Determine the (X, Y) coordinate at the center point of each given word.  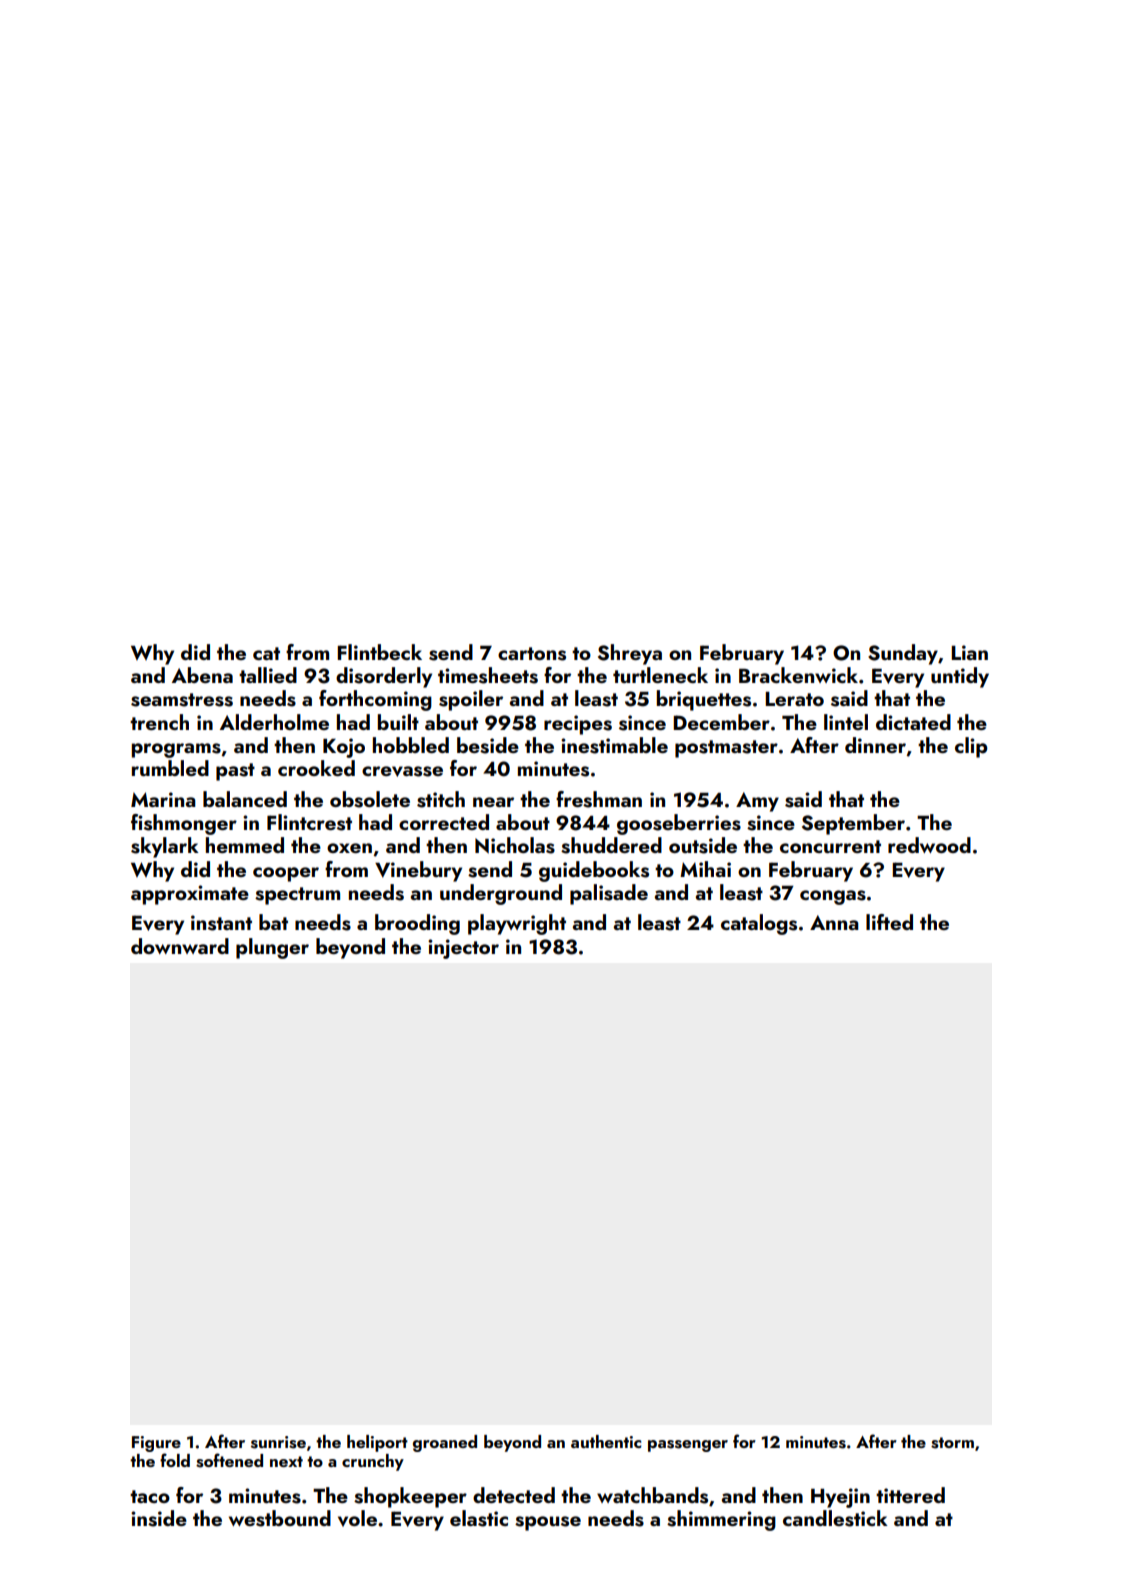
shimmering (721, 1520)
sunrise (278, 1442)
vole (357, 1518)
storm (952, 1443)
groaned (445, 1443)
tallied (268, 675)
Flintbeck (379, 652)
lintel (846, 722)
